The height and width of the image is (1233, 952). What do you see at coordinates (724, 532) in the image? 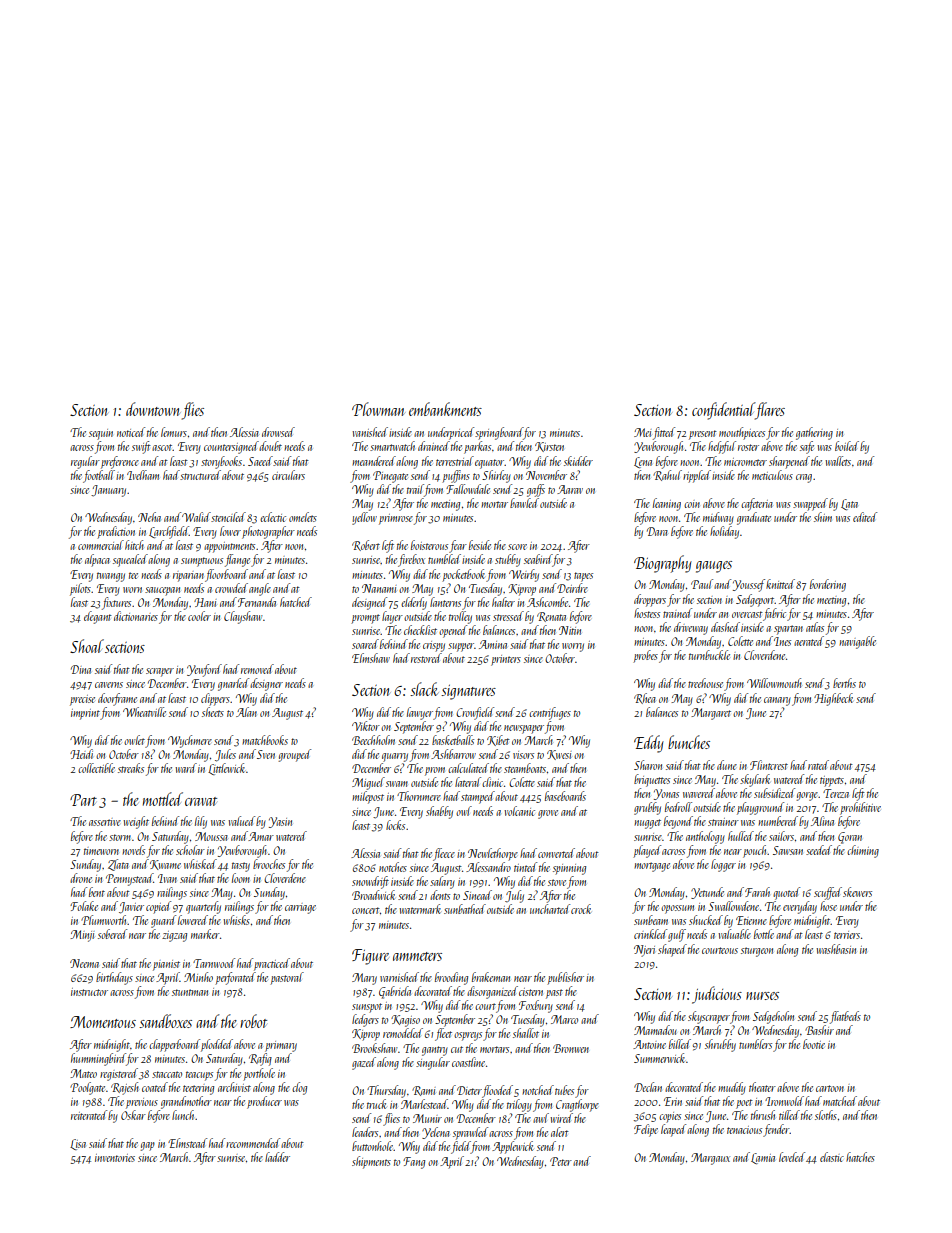
I see `holiday` at bounding box center [724, 532].
